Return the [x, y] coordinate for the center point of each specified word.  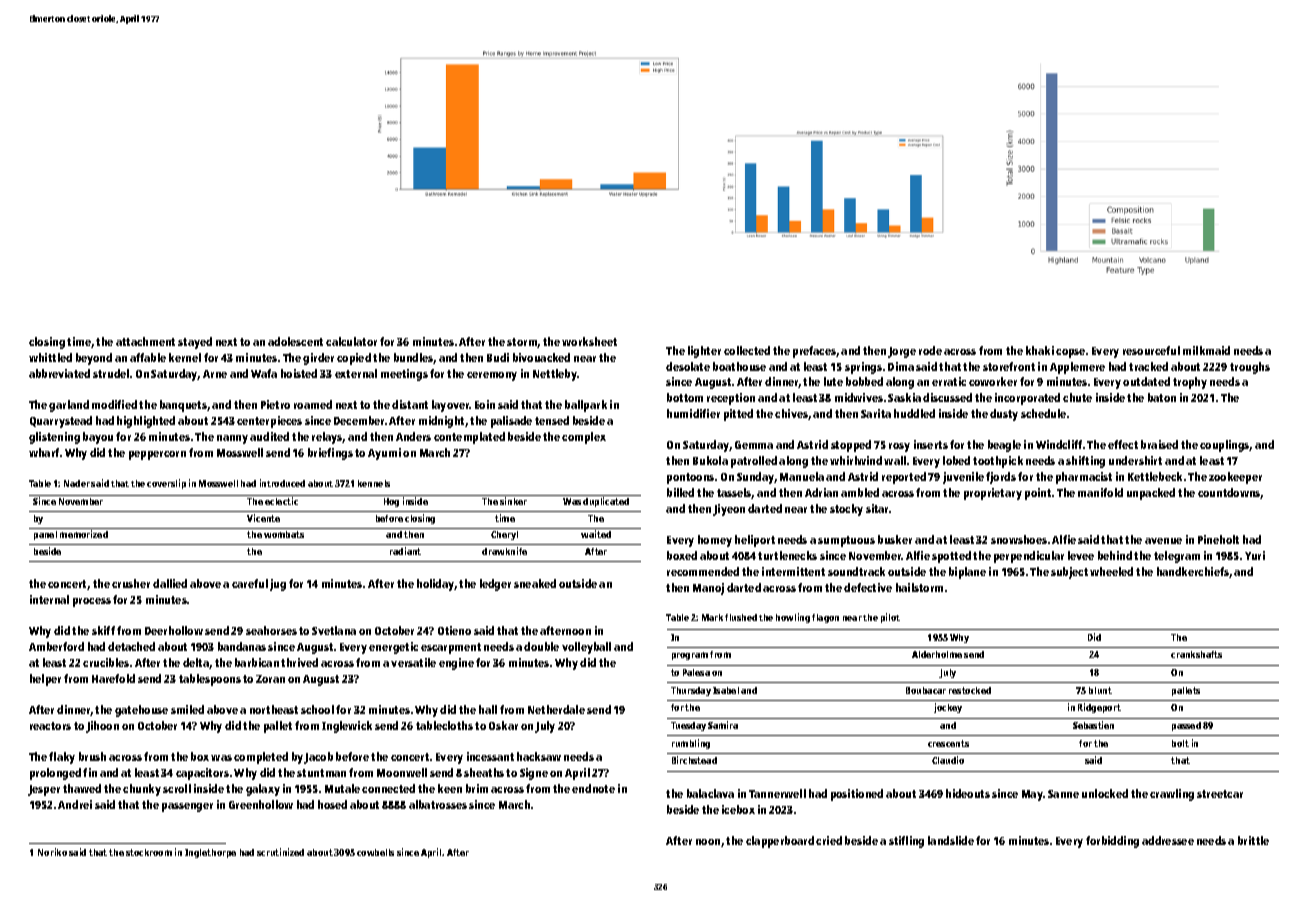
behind [1115, 555]
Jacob [318, 758]
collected [747, 350]
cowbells [375, 852]
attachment [145, 341]
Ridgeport [1099, 708]
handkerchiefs [1193, 571]
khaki [1040, 350]
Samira [723, 725]
